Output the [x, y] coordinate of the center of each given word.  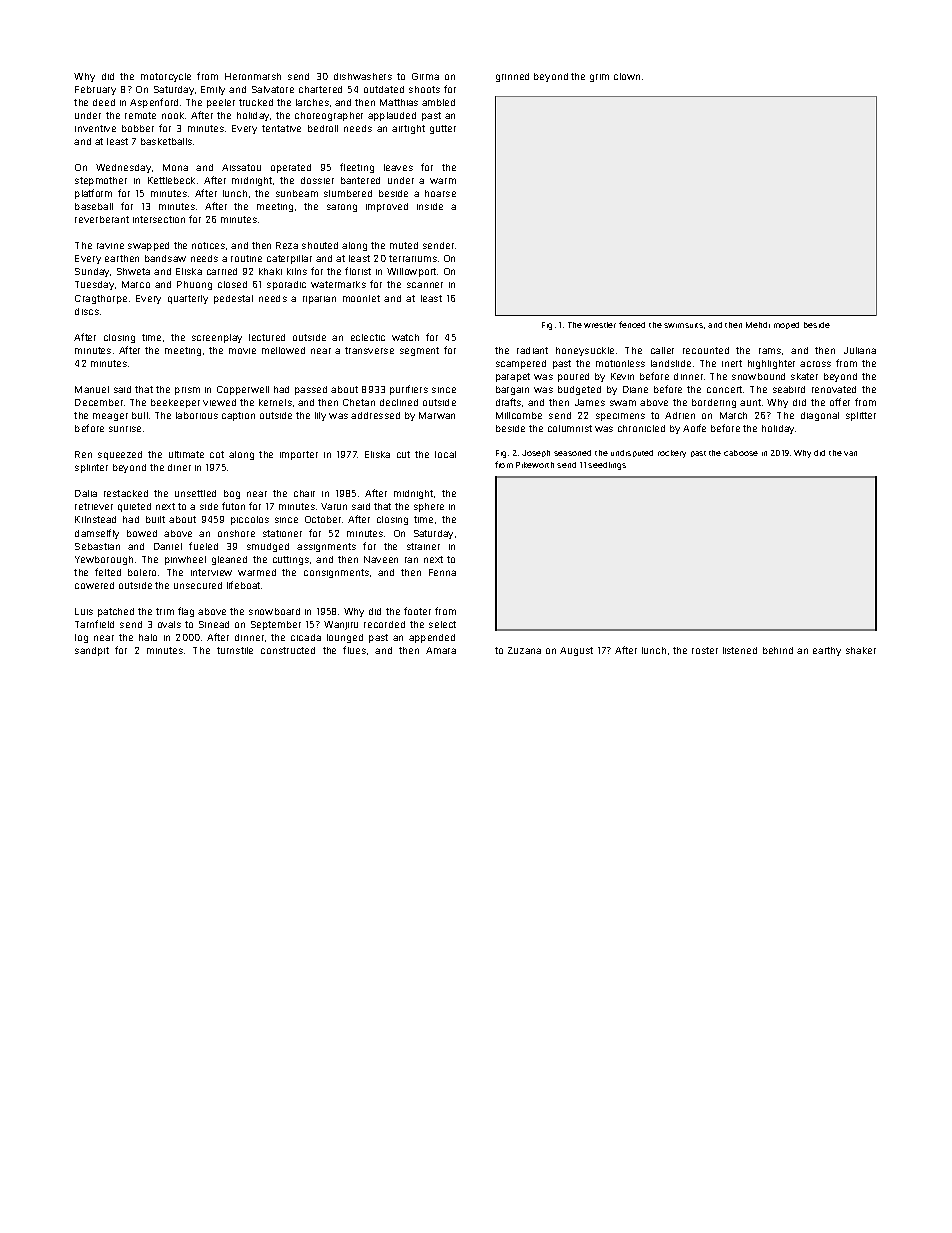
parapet [513, 377]
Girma [425, 76]
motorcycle [166, 77]
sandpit [92, 651]
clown [627, 76]
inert [732, 363]
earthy [827, 651]
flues [354, 650]
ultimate [186, 454]
